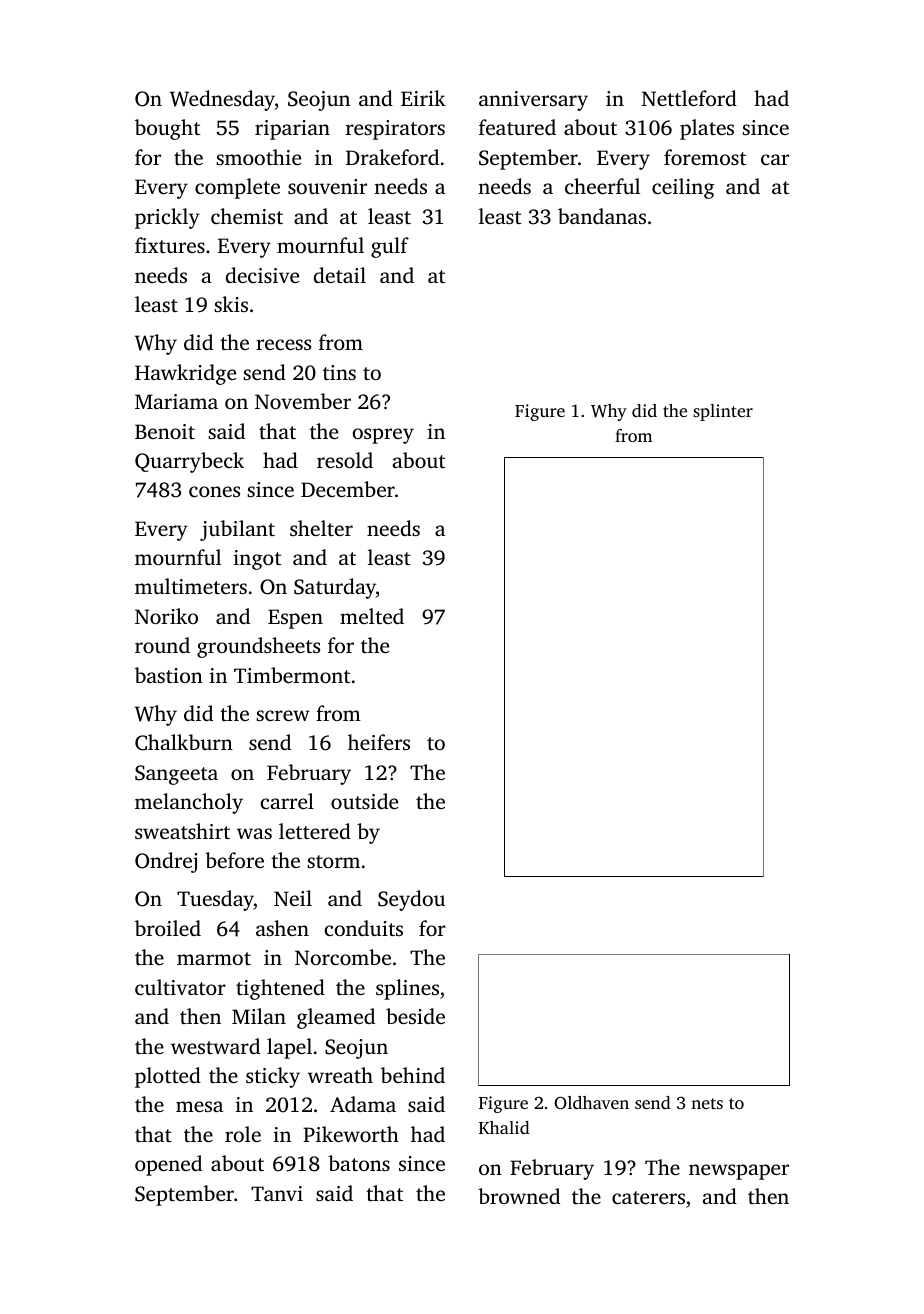 This screenshot has height=1314, width=924. I want to click on caterers, so click(648, 1197).
